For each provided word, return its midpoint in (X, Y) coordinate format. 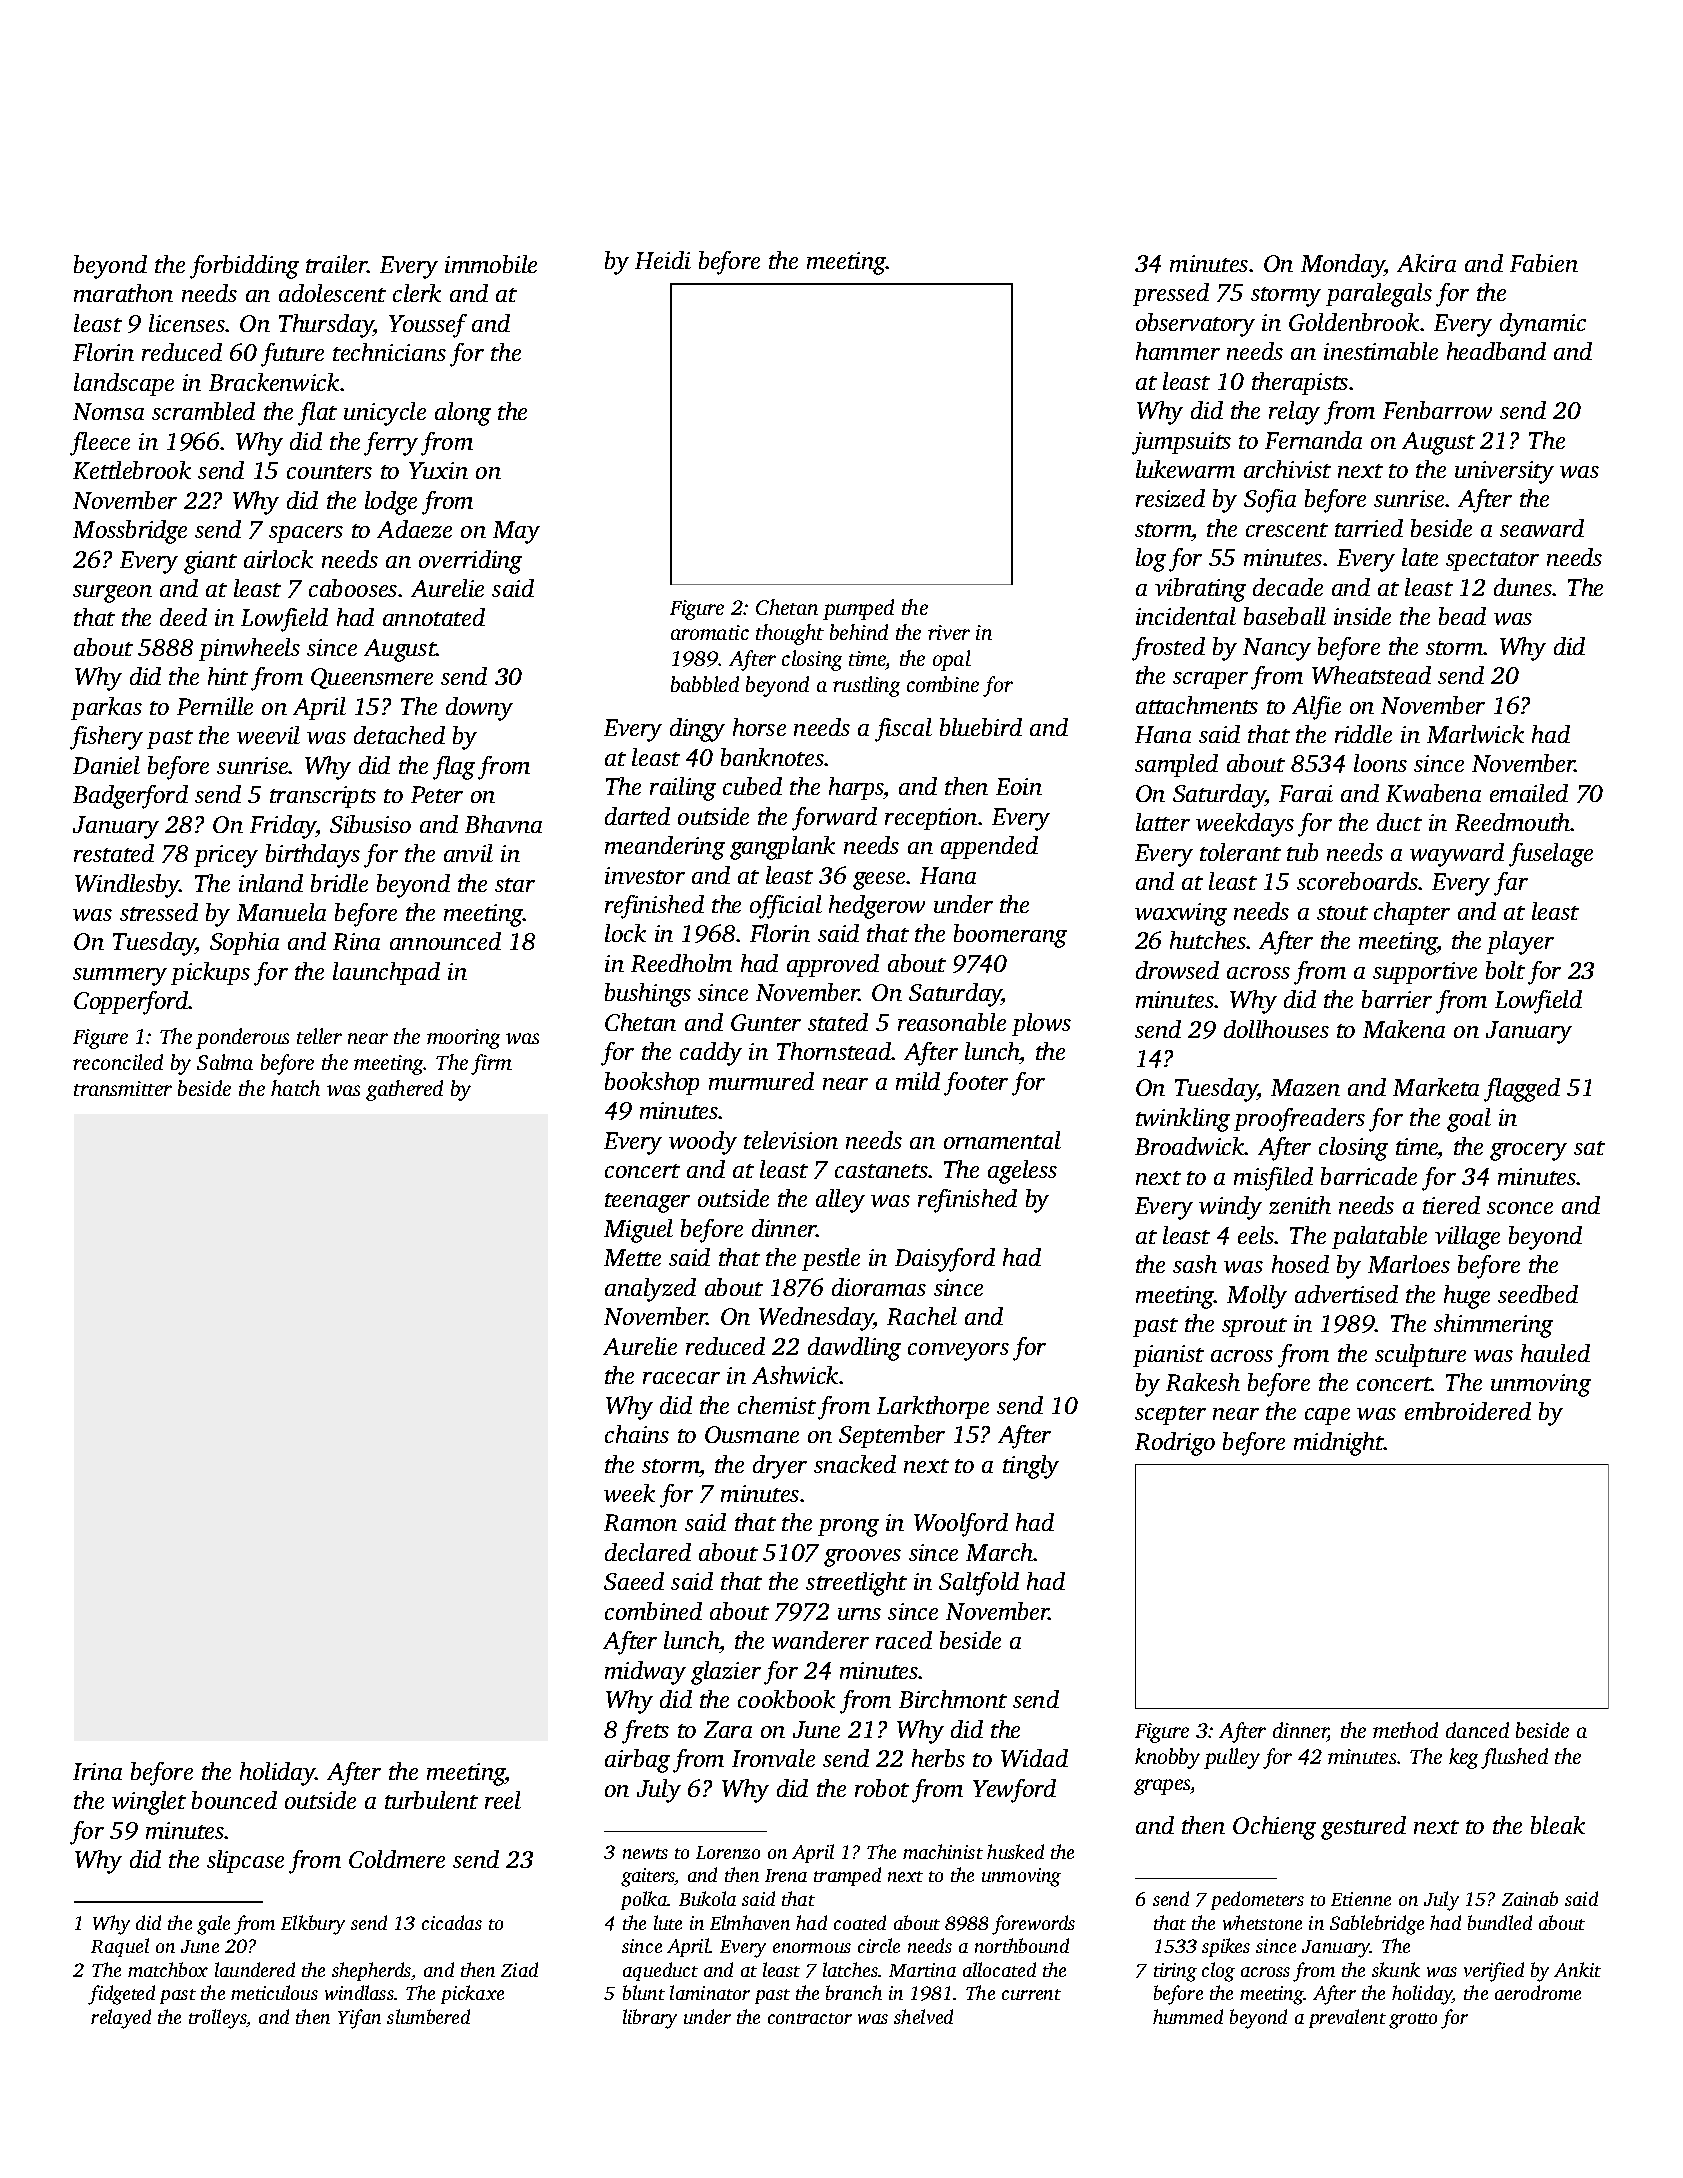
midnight (1339, 1444)
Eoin (1019, 786)
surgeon (112, 594)
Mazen (1305, 1087)
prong (848, 1528)
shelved (923, 2016)
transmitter (123, 1088)
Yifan (359, 2019)
